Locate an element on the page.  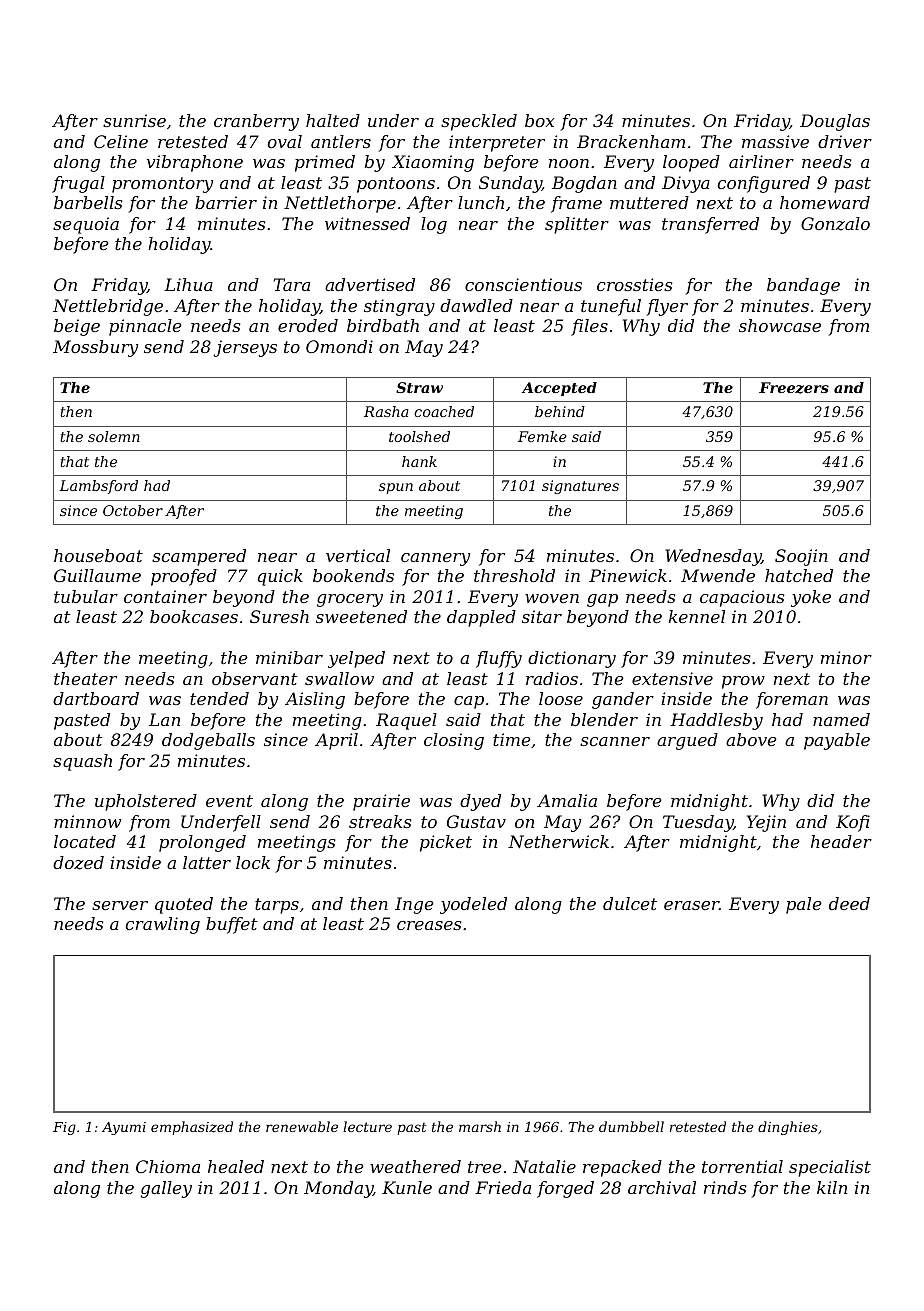
birdbath is located at coordinates (383, 325).
